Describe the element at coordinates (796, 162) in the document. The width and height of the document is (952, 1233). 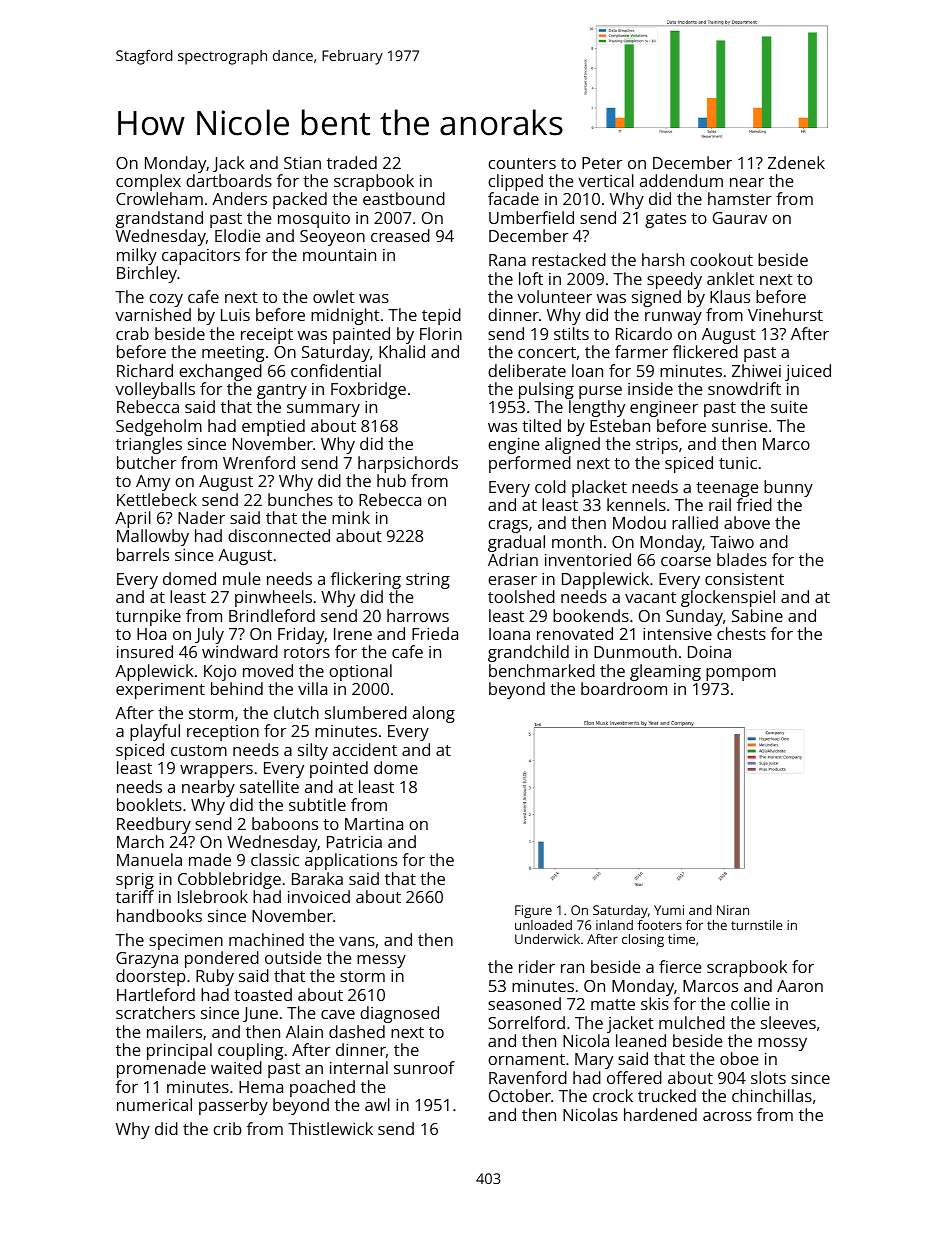
I see `Zdenek` at that location.
